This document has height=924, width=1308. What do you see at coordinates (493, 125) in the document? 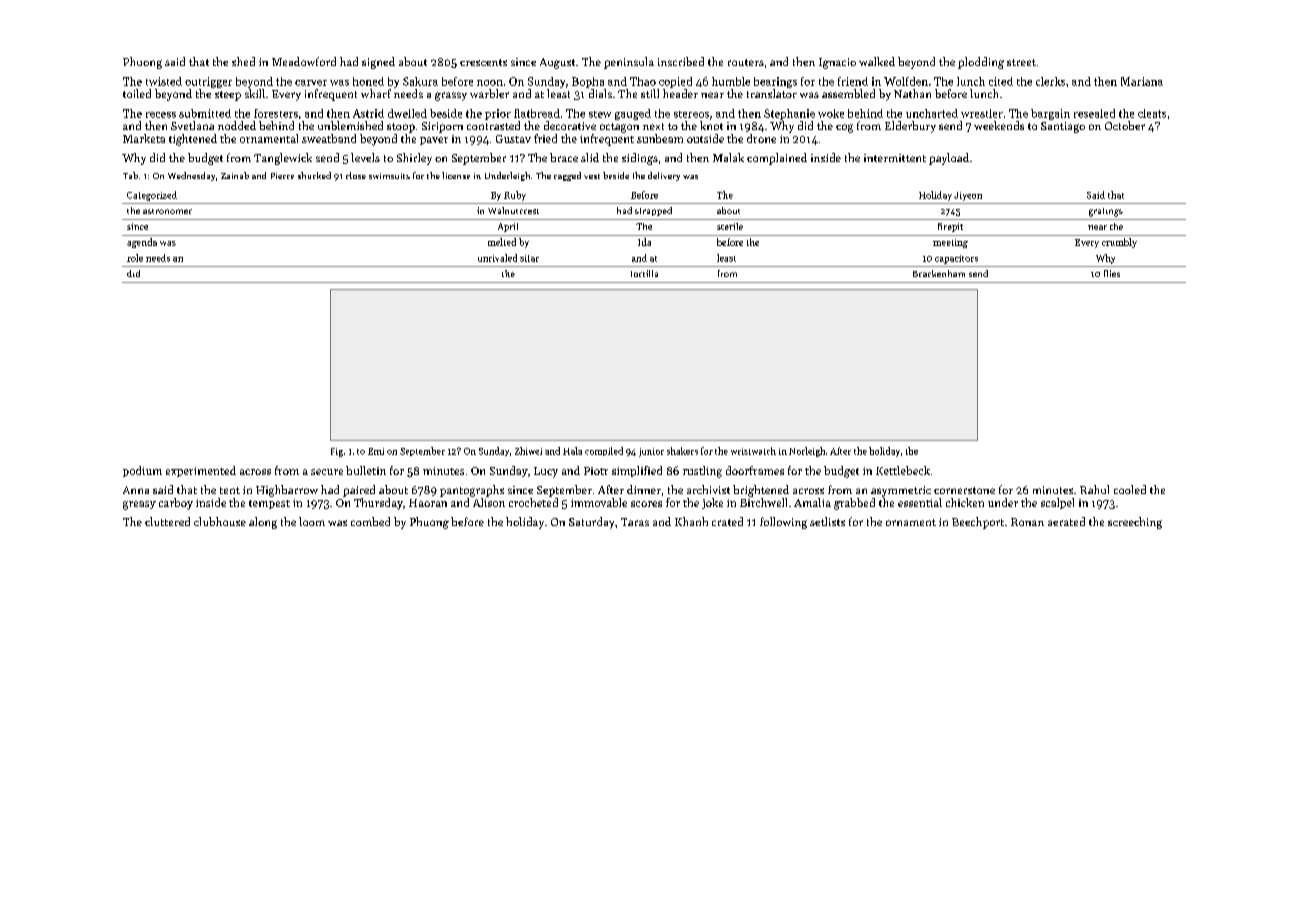
I see `contrasted` at bounding box center [493, 125].
